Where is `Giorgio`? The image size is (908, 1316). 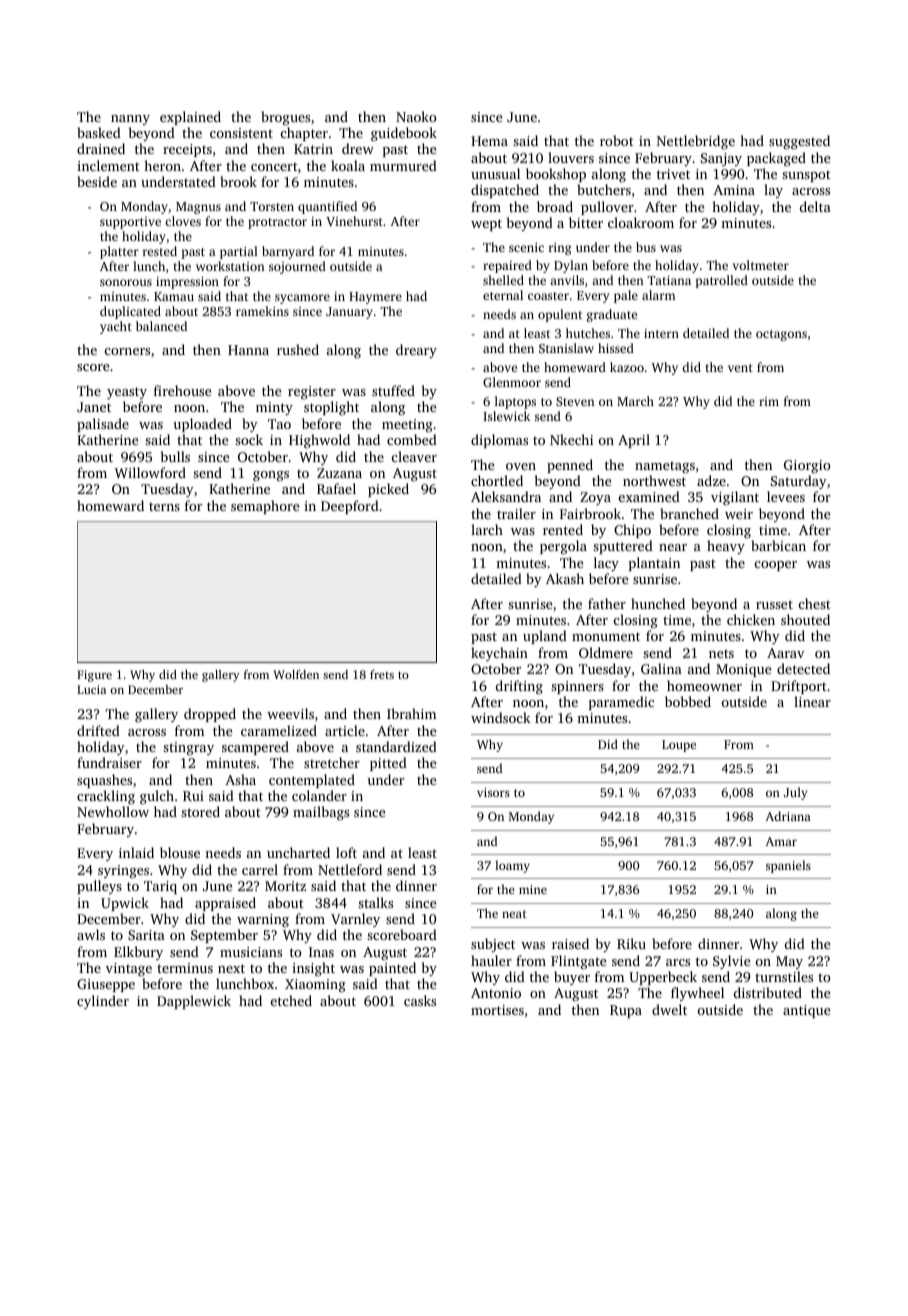
Giorgio is located at coordinates (807, 466).
